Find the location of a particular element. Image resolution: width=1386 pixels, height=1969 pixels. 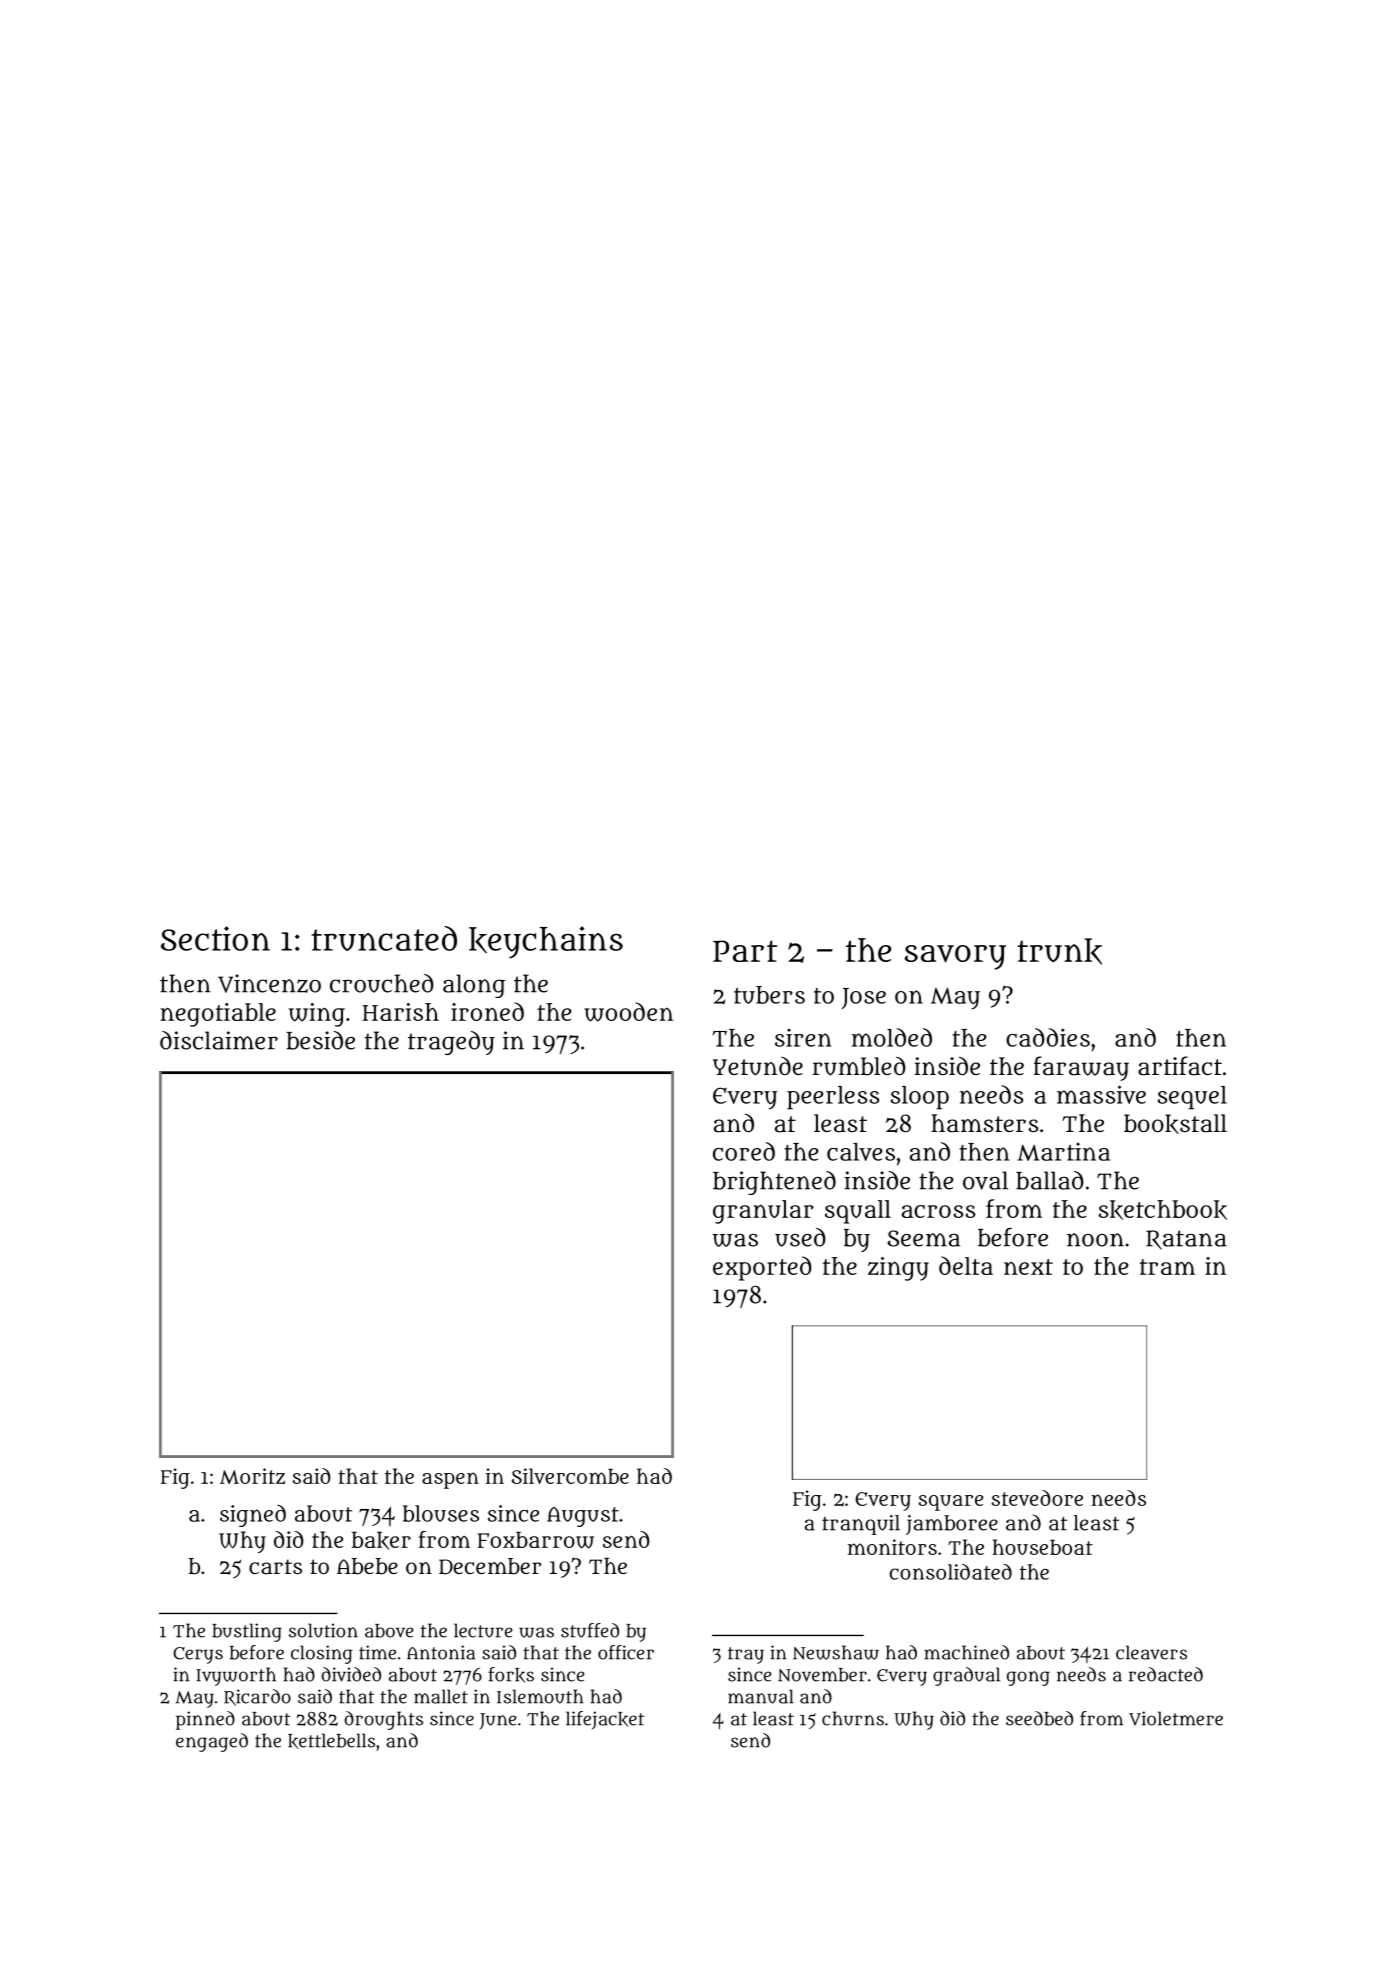

Part is located at coordinates (745, 951).
